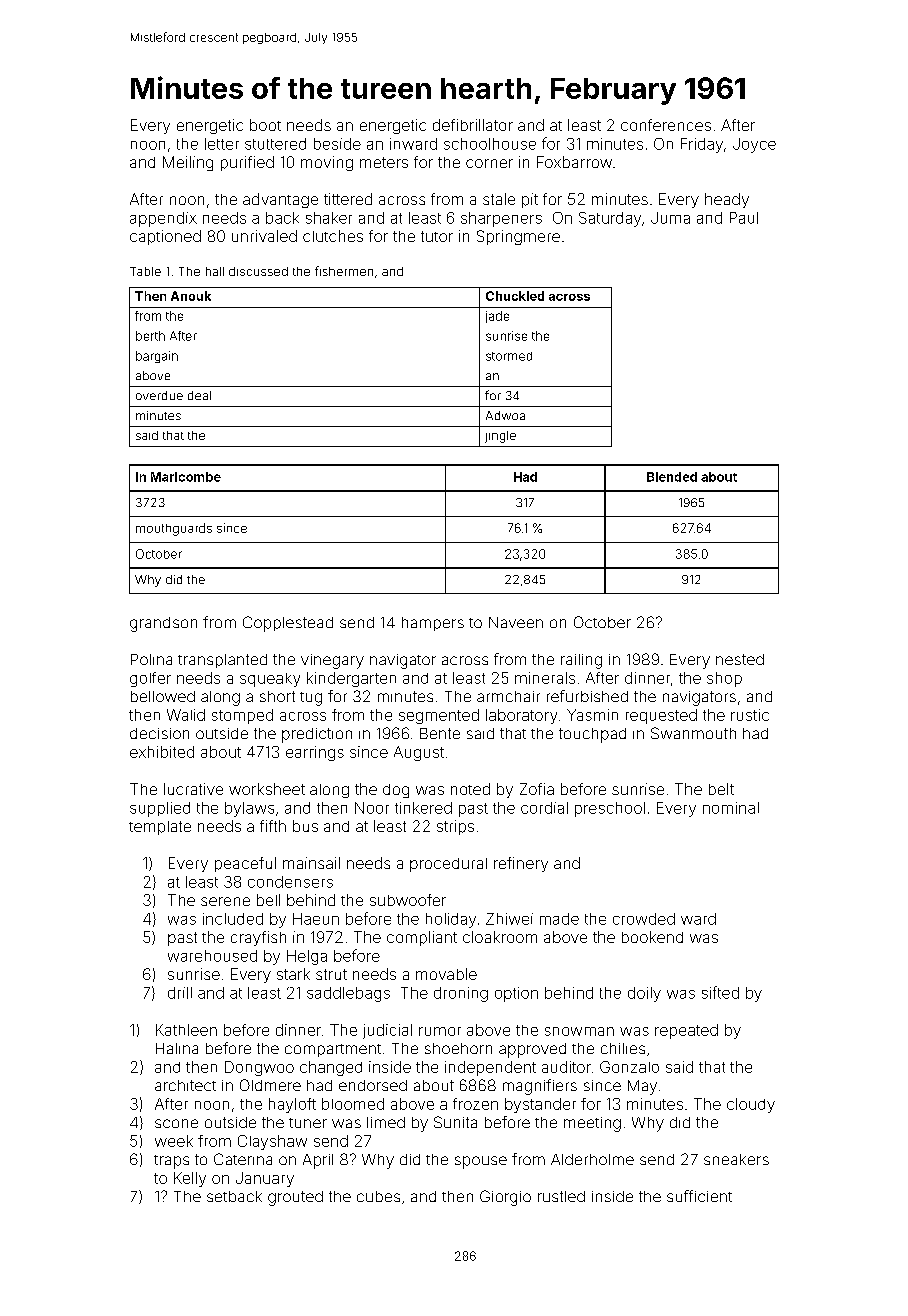  Describe the element at coordinates (666, 125) in the page. I see `conferences` at that location.
